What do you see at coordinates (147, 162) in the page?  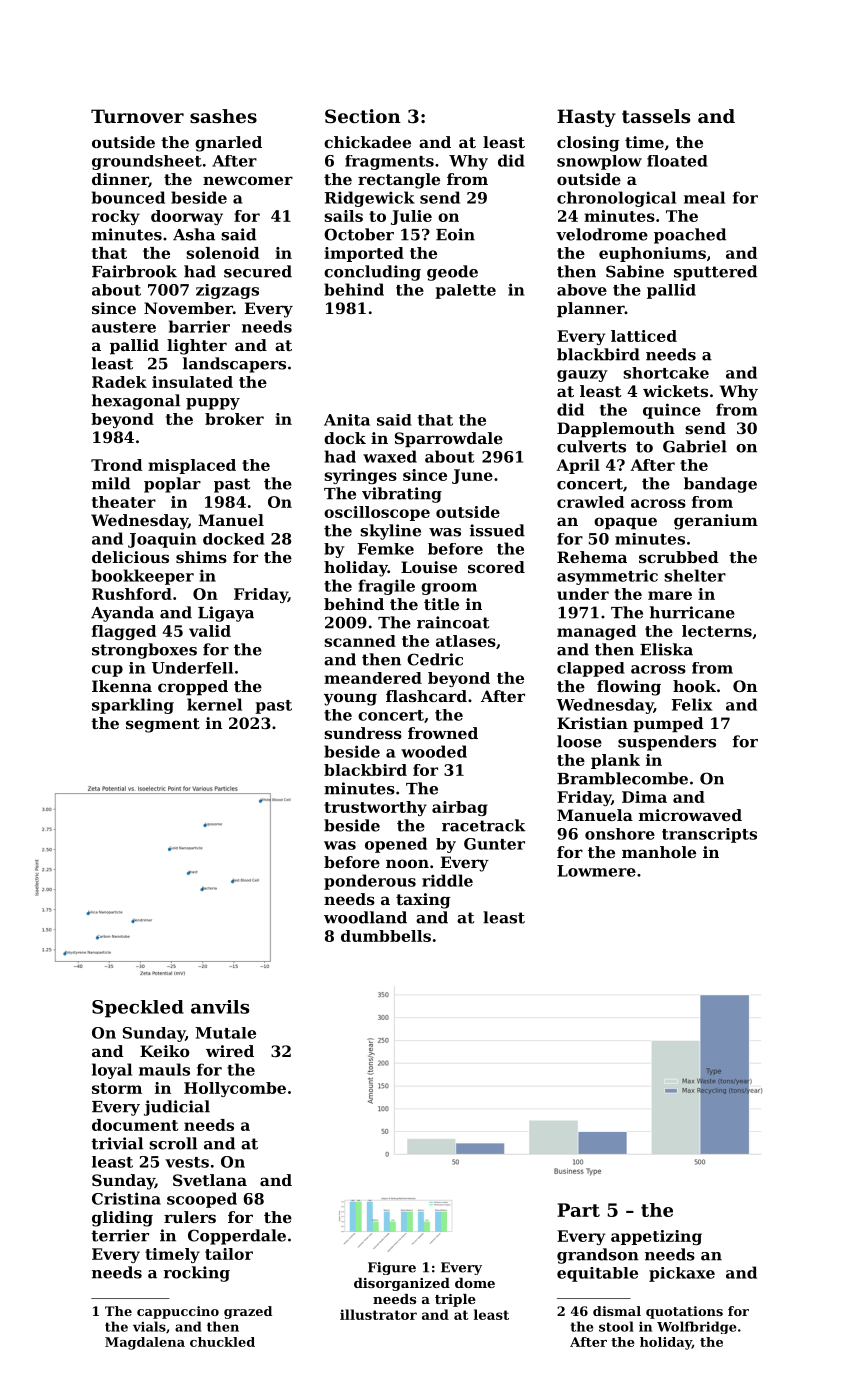 I see `groundsheet` at bounding box center [147, 162].
